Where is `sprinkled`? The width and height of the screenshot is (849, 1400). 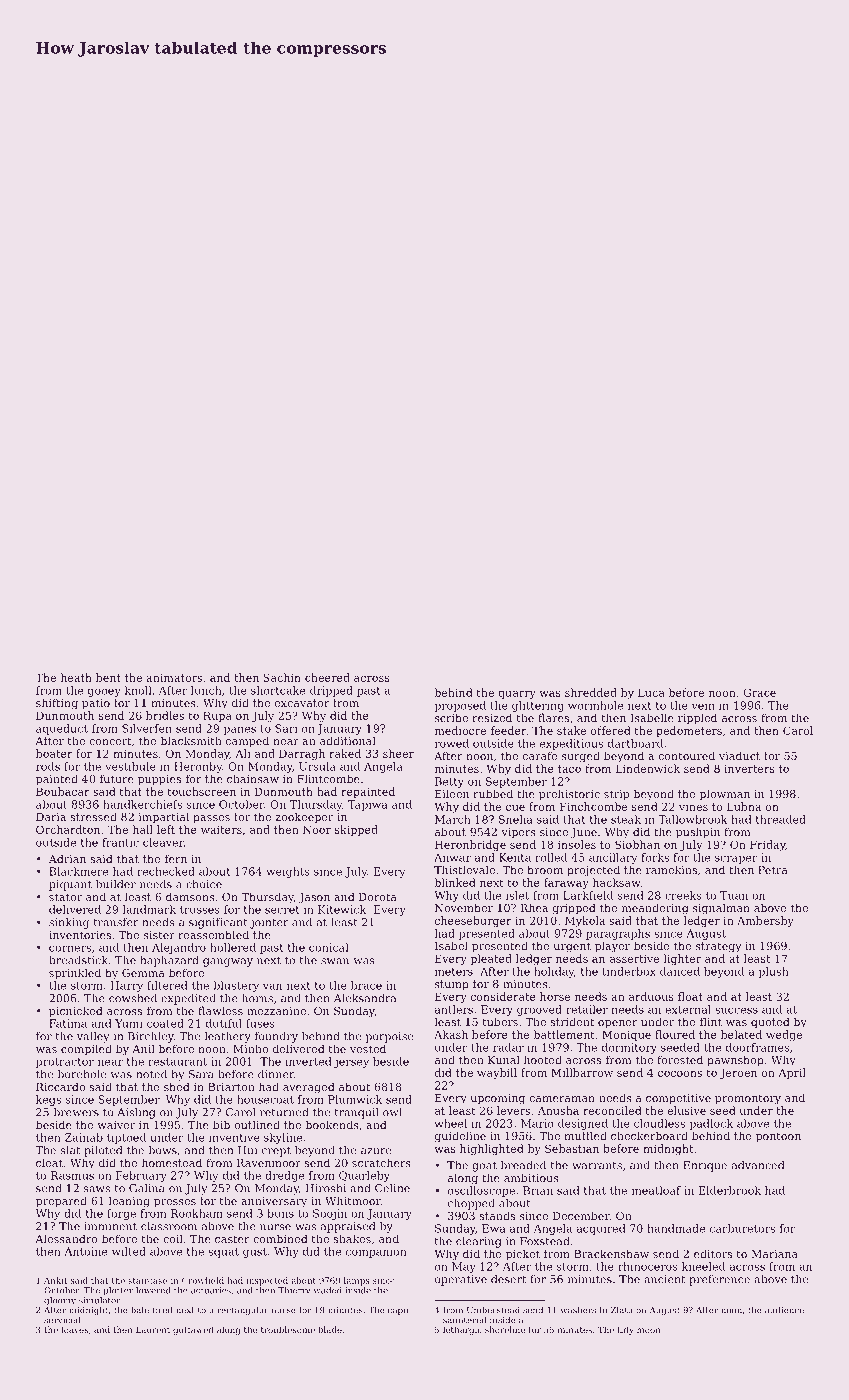 sprinkled is located at coordinates (75, 974).
